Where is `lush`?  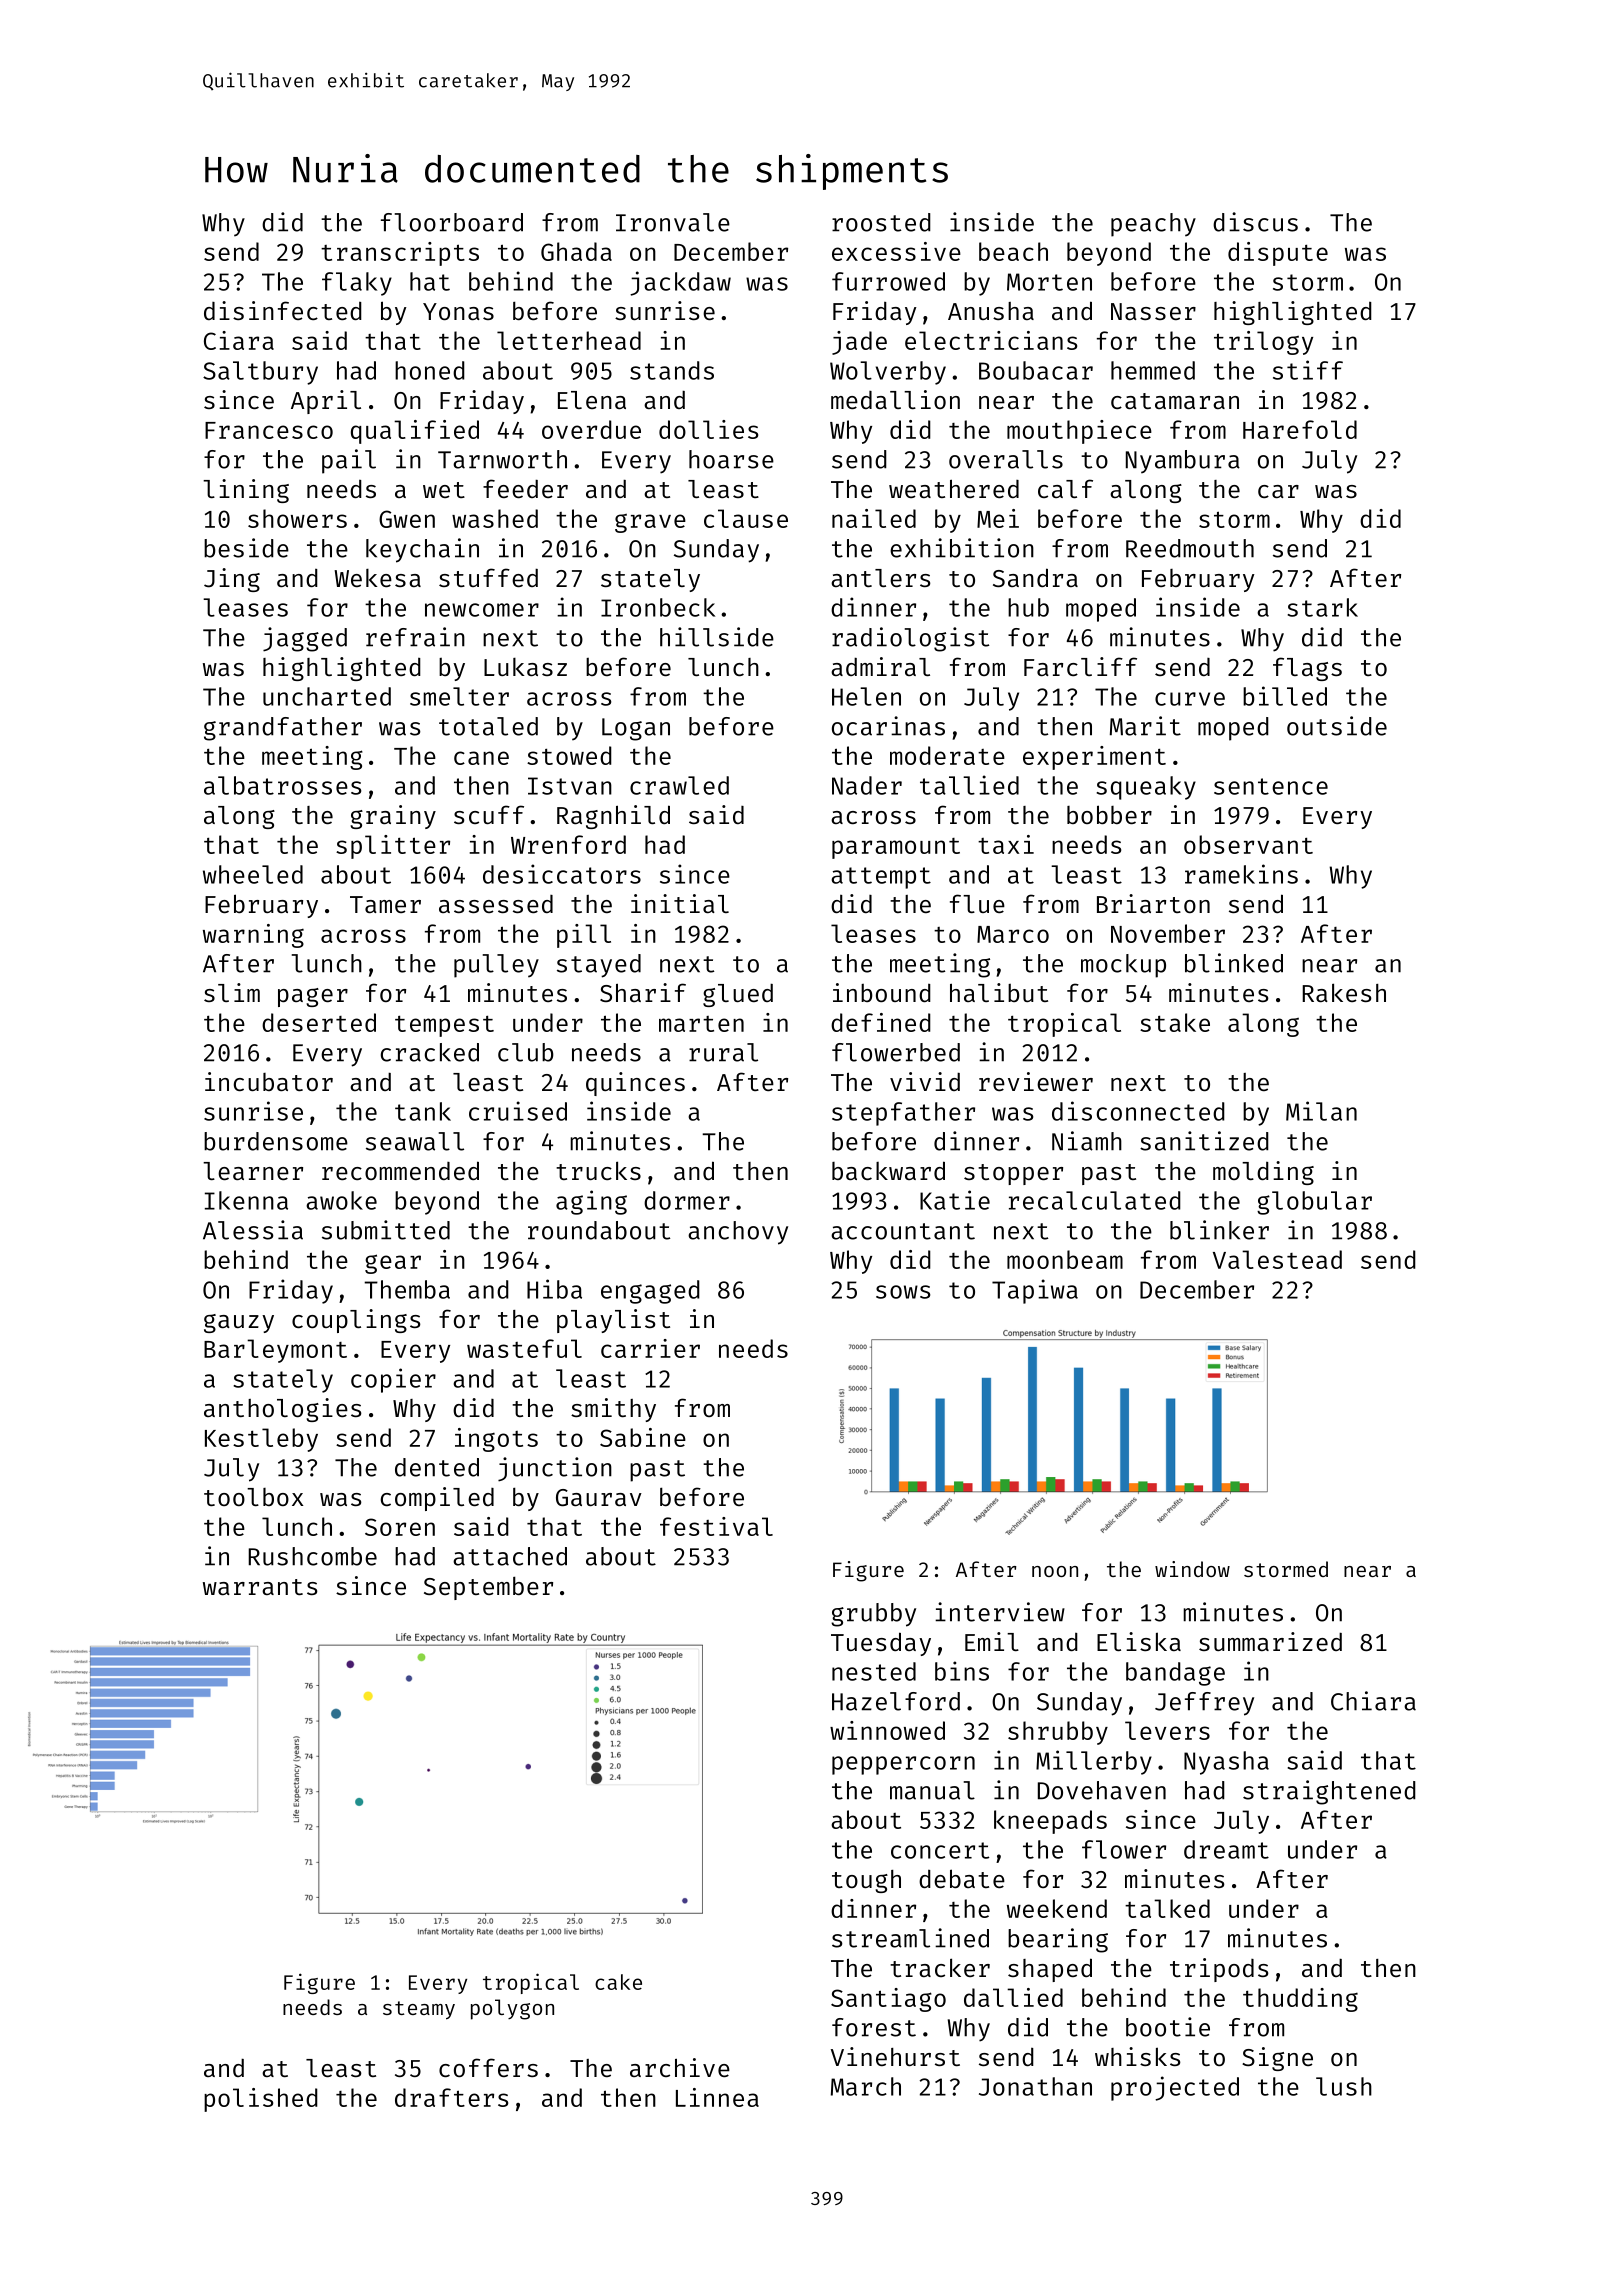 lush is located at coordinates (1344, 2086).
